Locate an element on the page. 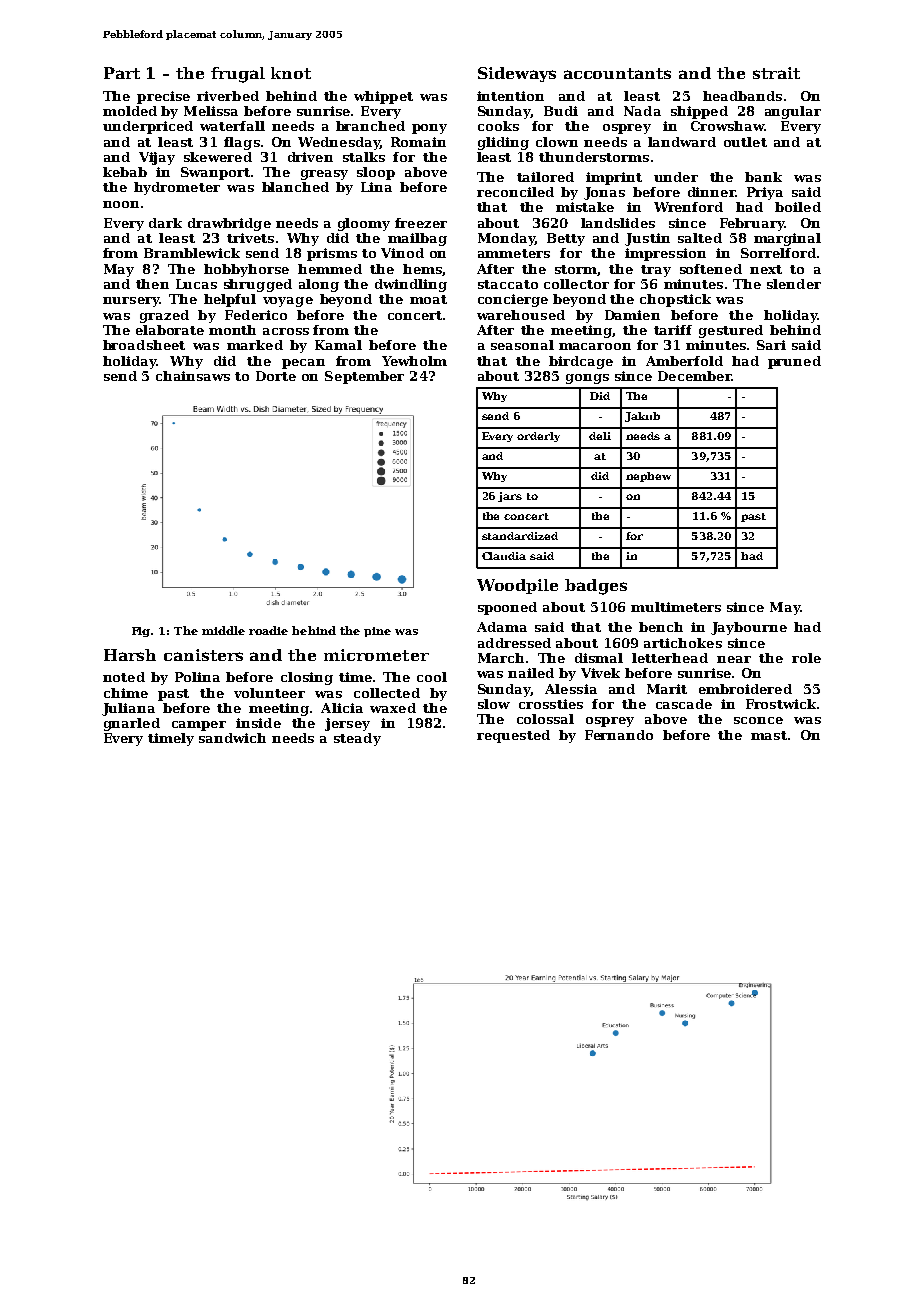 This image has width=924, height=1308. Harsh is located at coordinates (130, 655).
